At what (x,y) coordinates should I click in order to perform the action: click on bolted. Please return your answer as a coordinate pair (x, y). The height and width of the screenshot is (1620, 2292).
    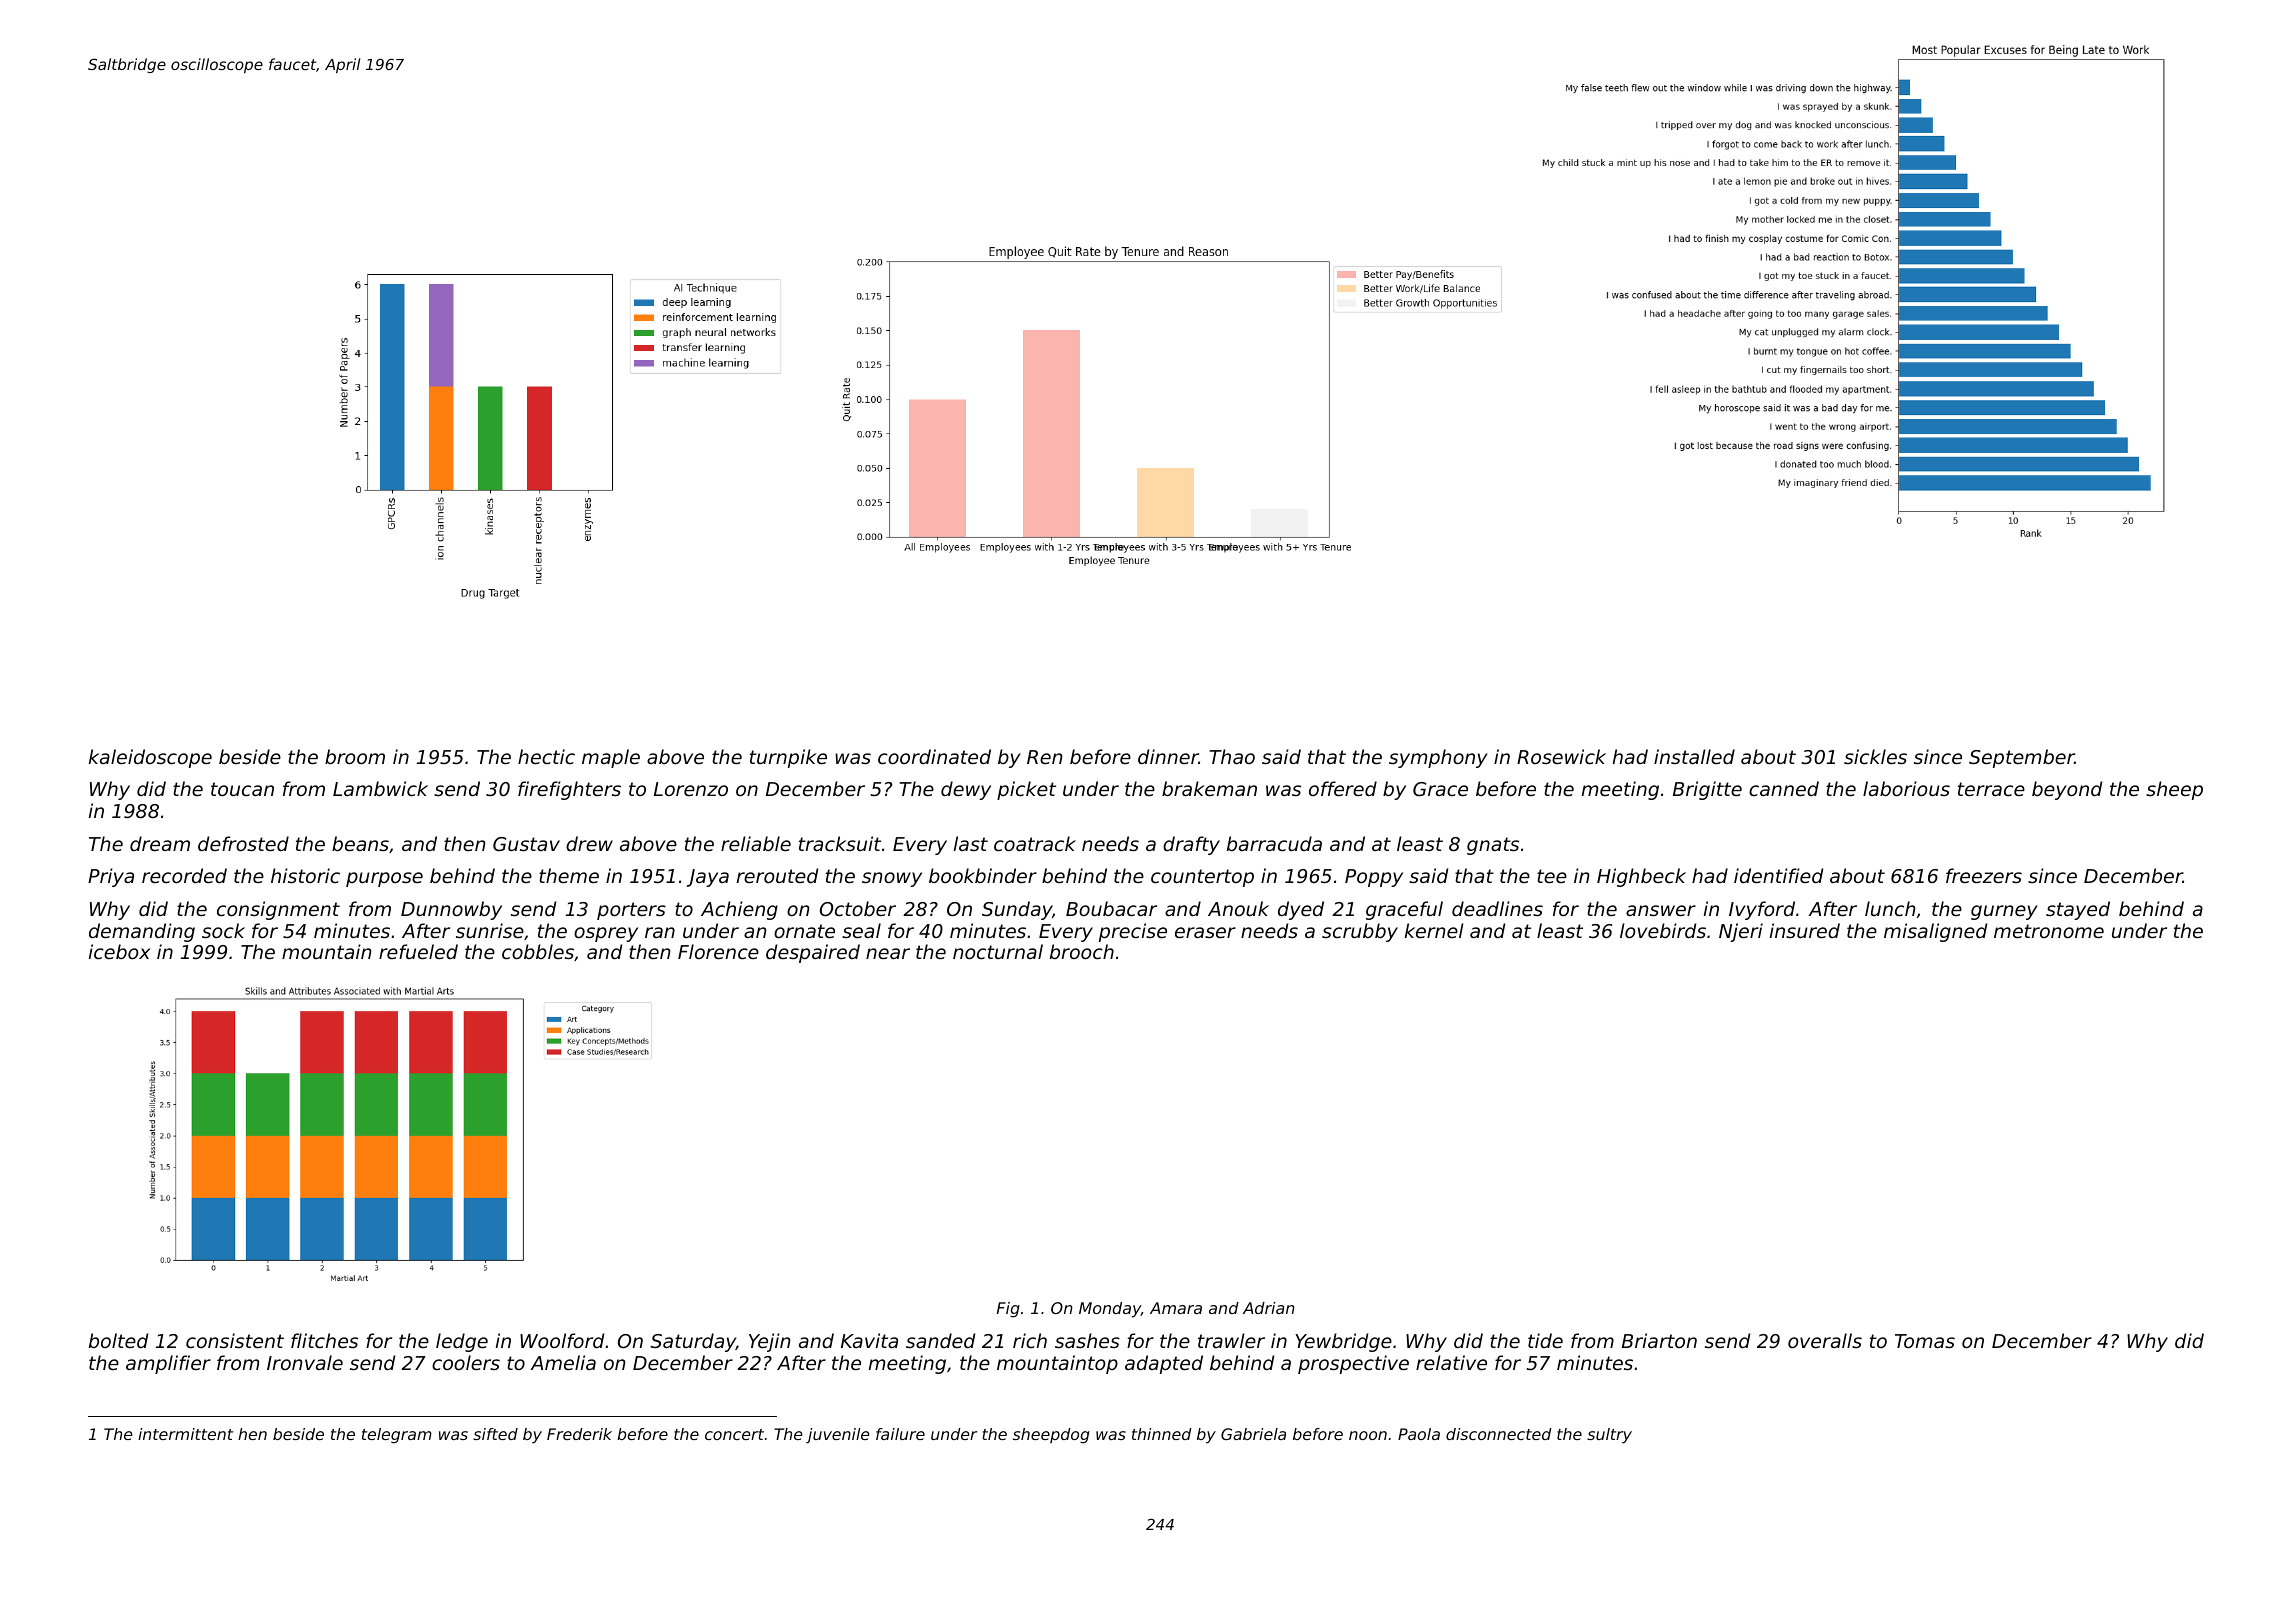
    Looking at the image, I should click on (118, 1340).
